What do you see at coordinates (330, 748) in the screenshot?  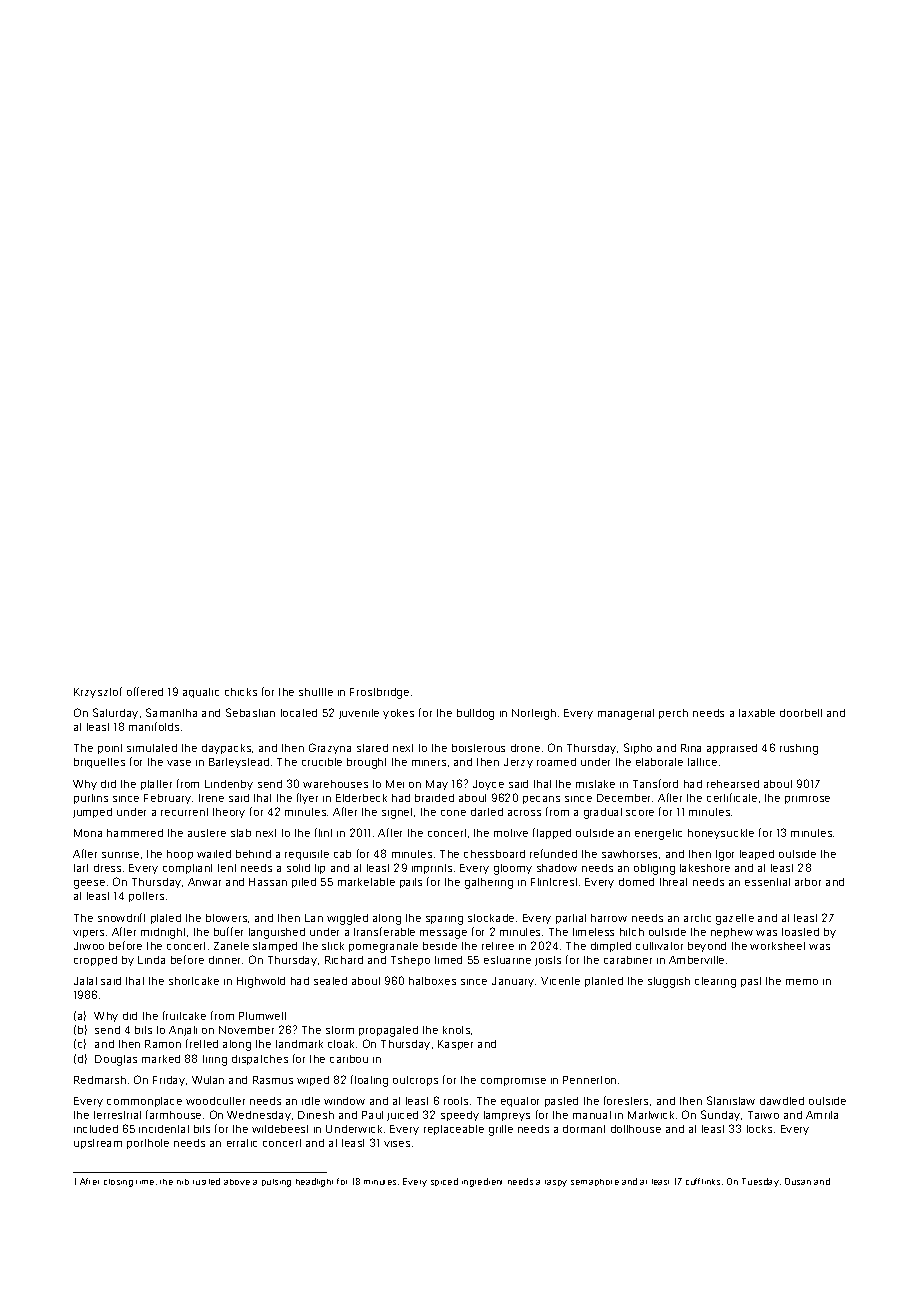 I see `Grazyna` at bounding box center [330, 748].
